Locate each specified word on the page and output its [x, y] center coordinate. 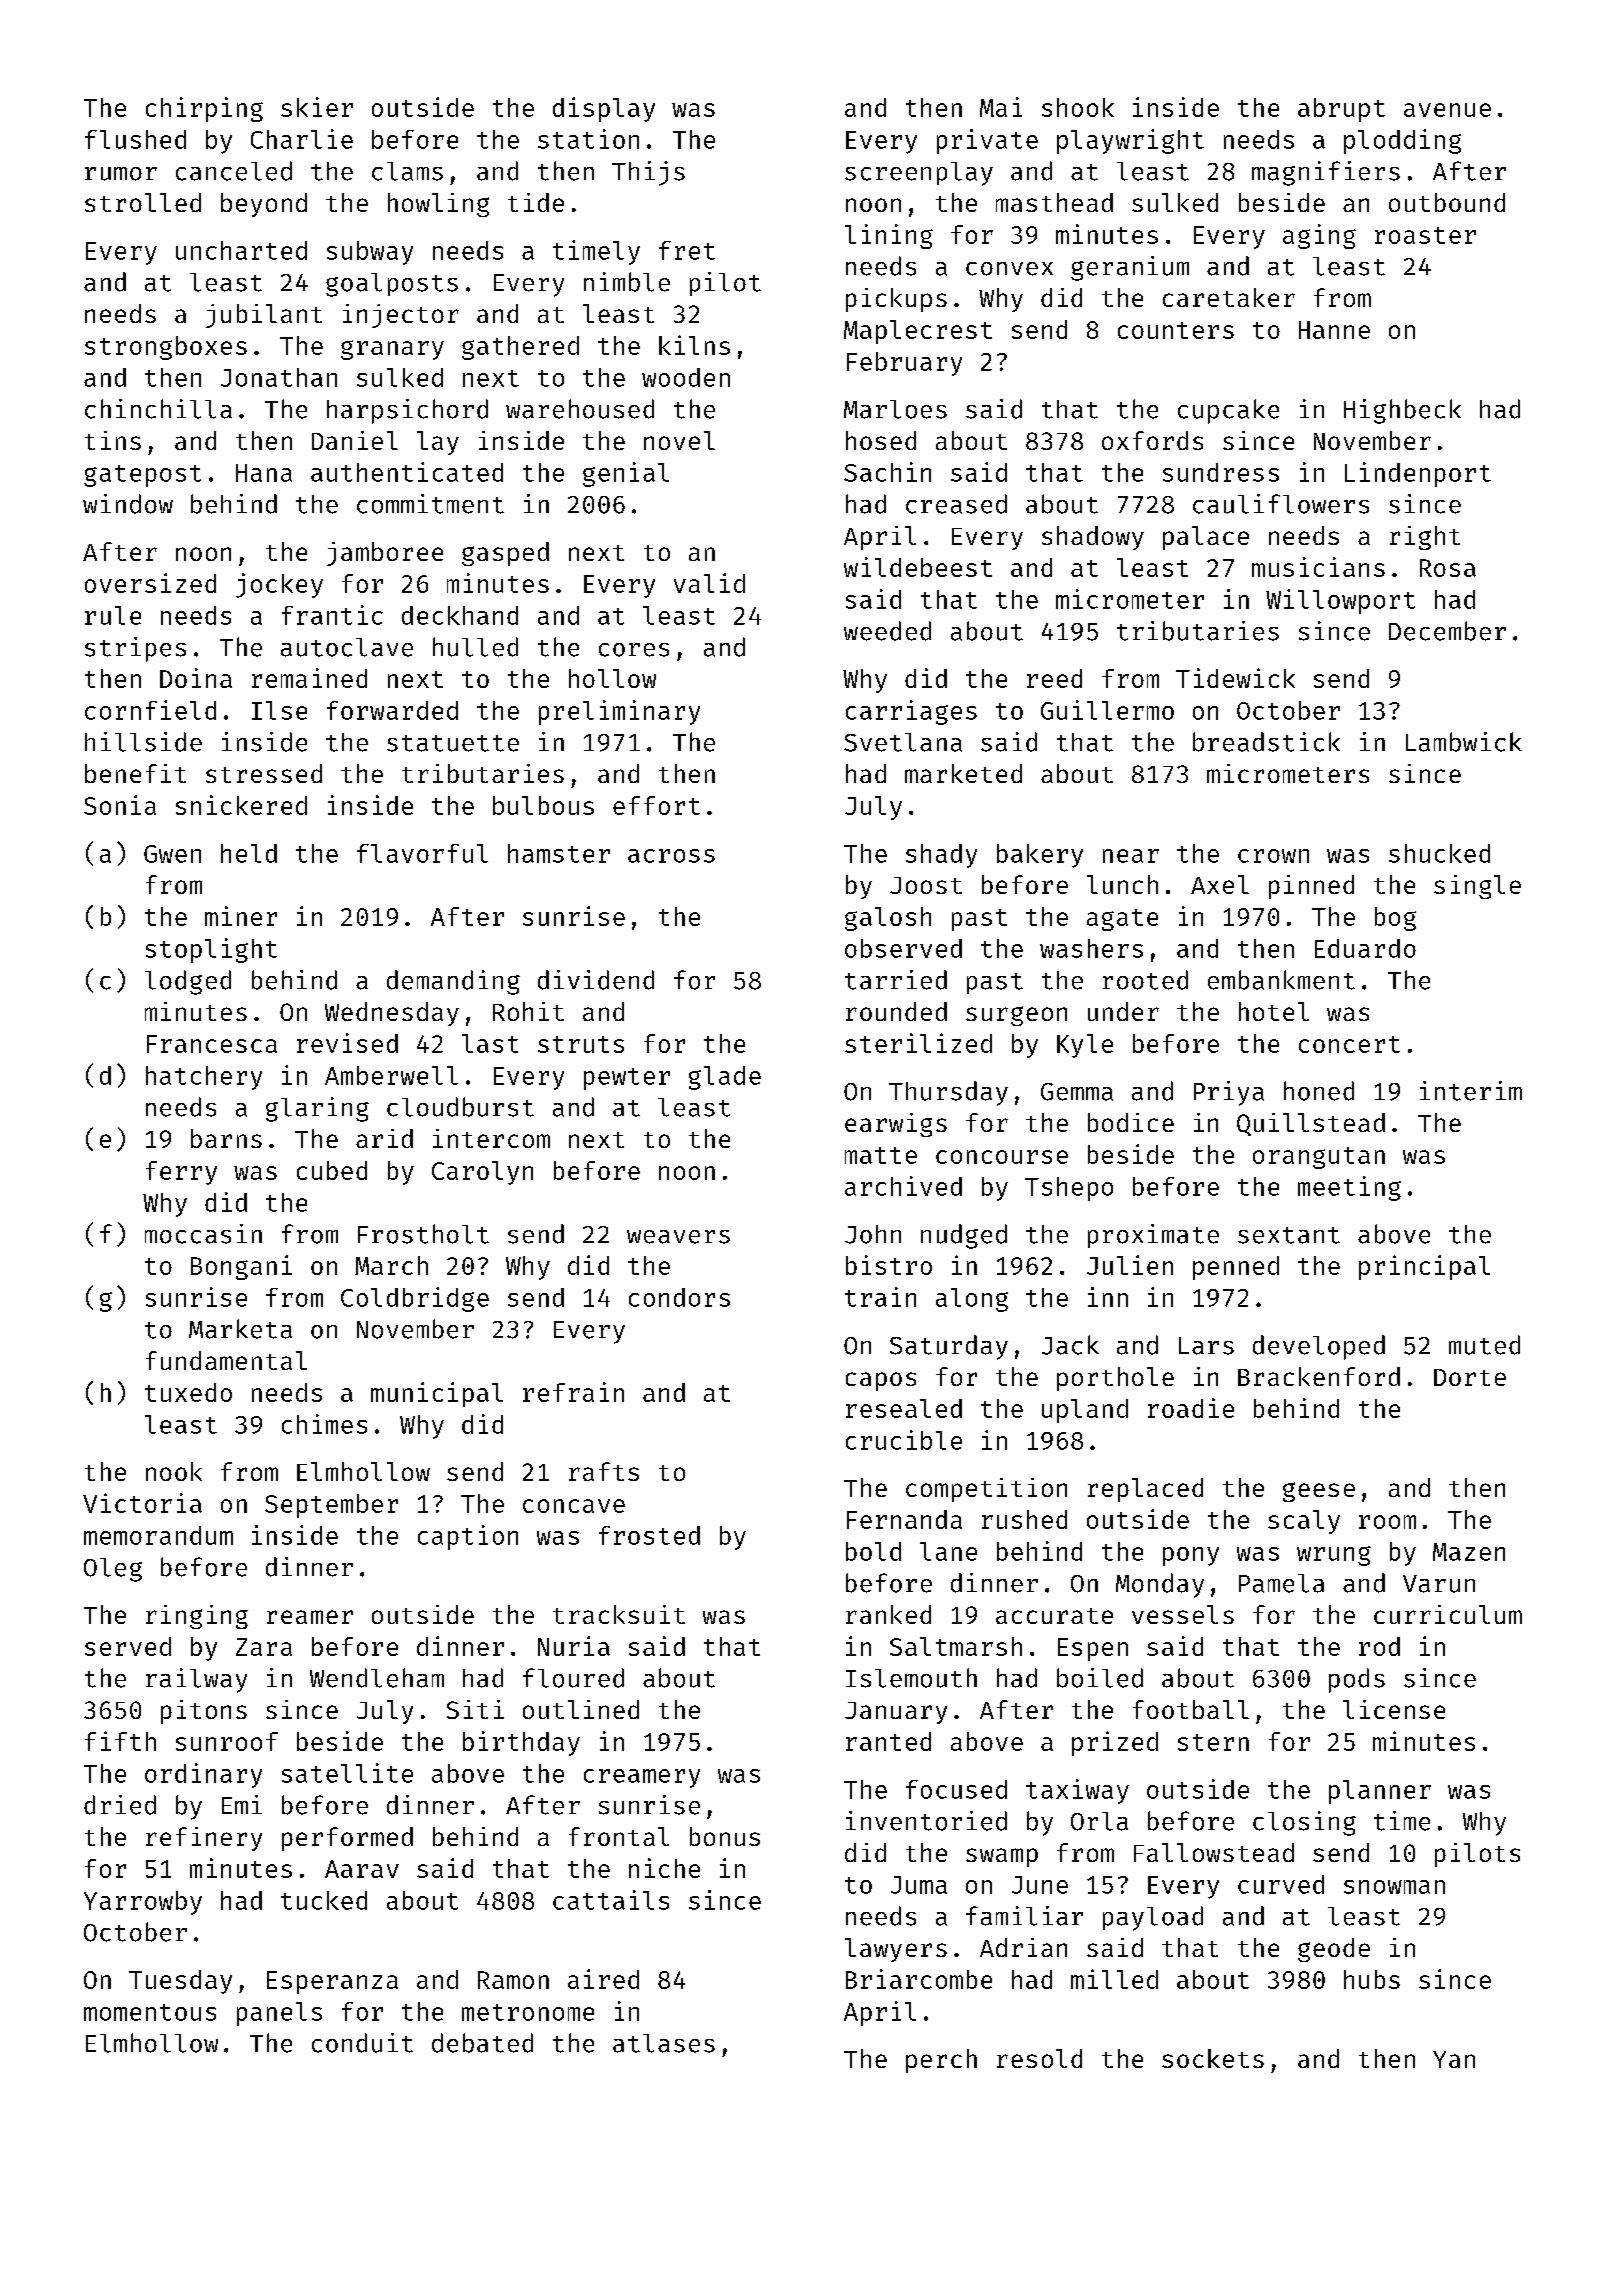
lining [889, 236]
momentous [150, 2012]
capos [881, 1381]
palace [1206, 538]
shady [941, 856]
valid [709, 583]
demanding [453, 982]
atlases [664, 2043]
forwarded [392, 710]
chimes [324, 1424]
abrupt [1341, 110]
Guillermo [1107, 710]
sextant [1289, 1235]
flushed [135, 139]
